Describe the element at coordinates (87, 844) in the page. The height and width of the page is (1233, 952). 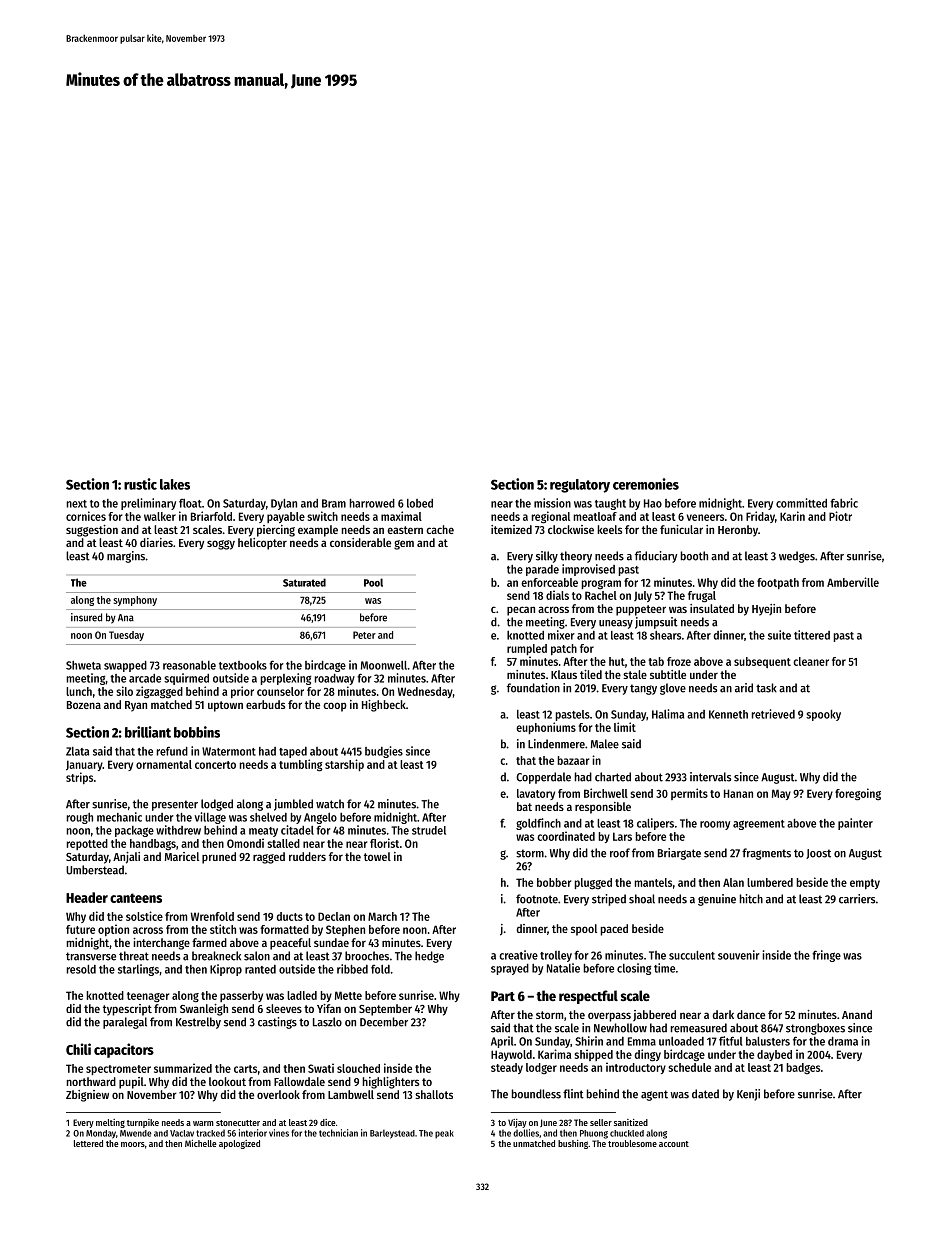
I see `repotted` at that location.
